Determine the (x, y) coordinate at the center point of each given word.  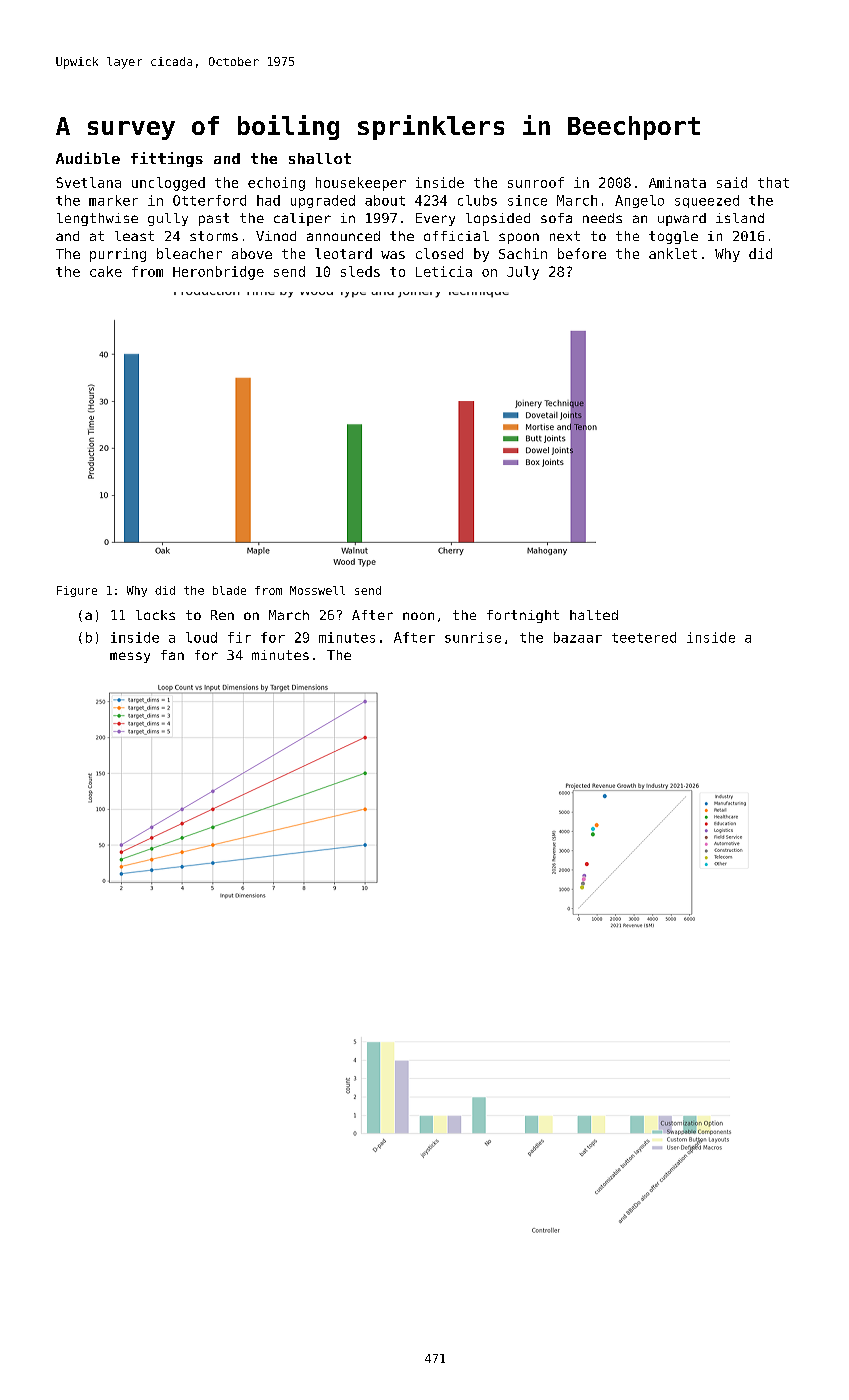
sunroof (536, 182)
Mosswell (317, 590)
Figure (77, 591)
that (773, 182)
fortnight (523, 616)
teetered (644, 637)
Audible (88, 158)
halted (594, 615)
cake (106, 271)
